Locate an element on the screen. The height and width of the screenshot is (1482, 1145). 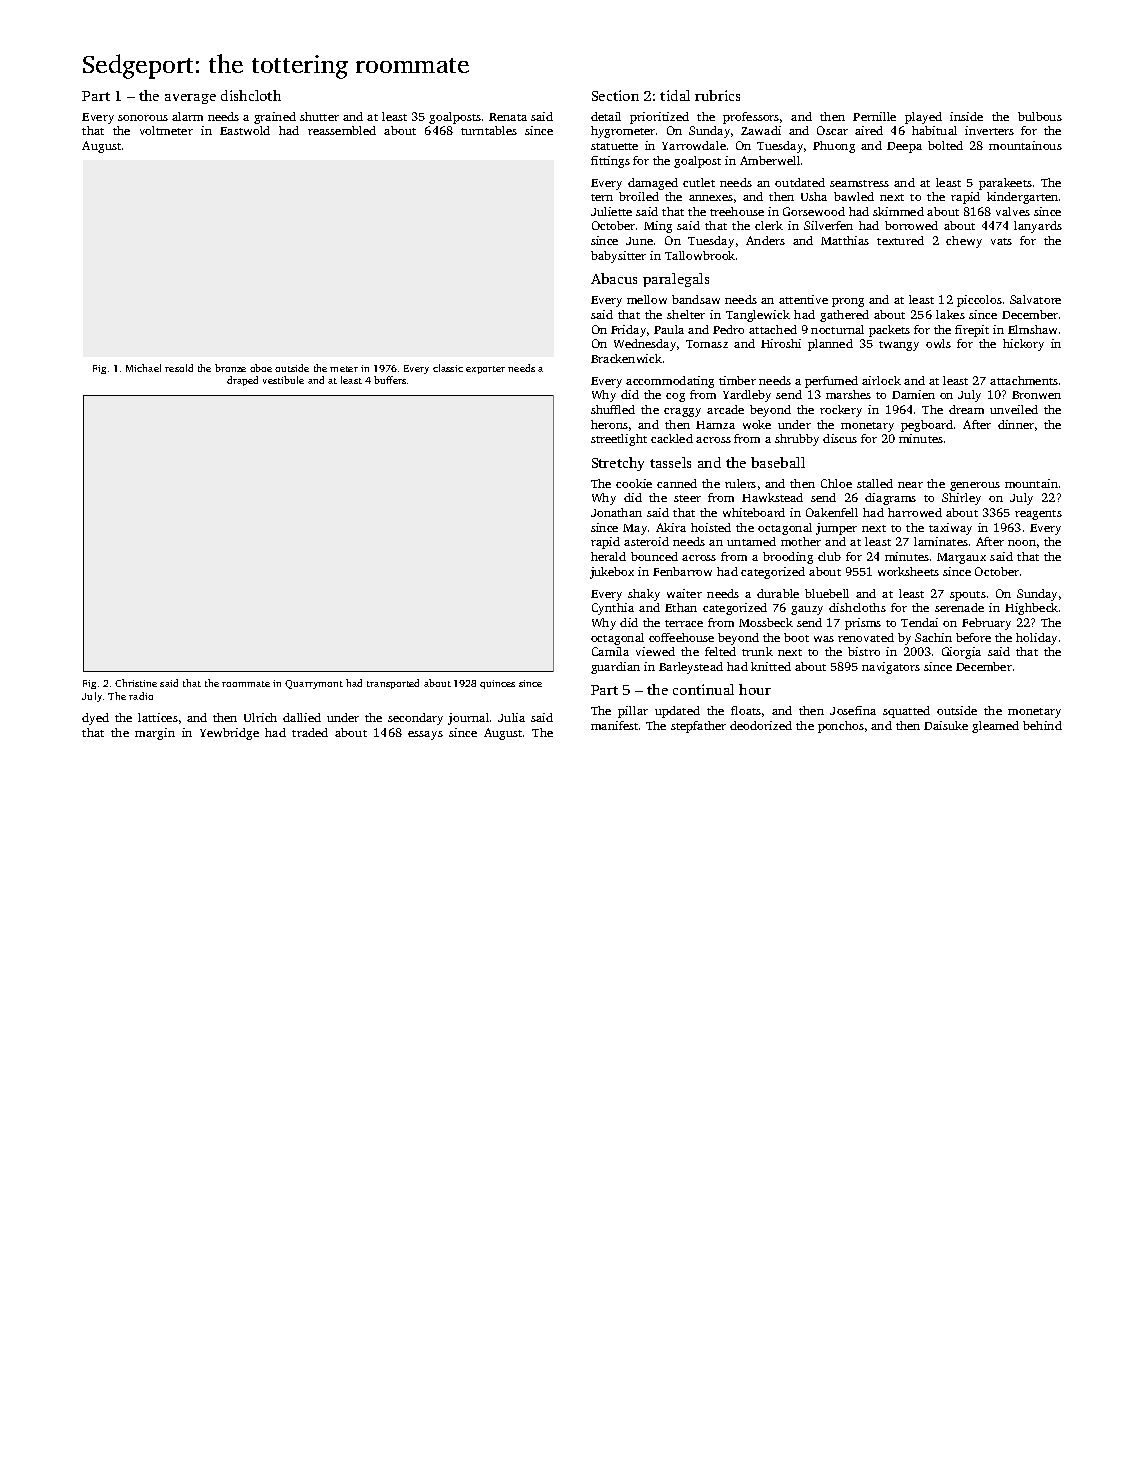
rockery is located at coordinates (841, 411).
